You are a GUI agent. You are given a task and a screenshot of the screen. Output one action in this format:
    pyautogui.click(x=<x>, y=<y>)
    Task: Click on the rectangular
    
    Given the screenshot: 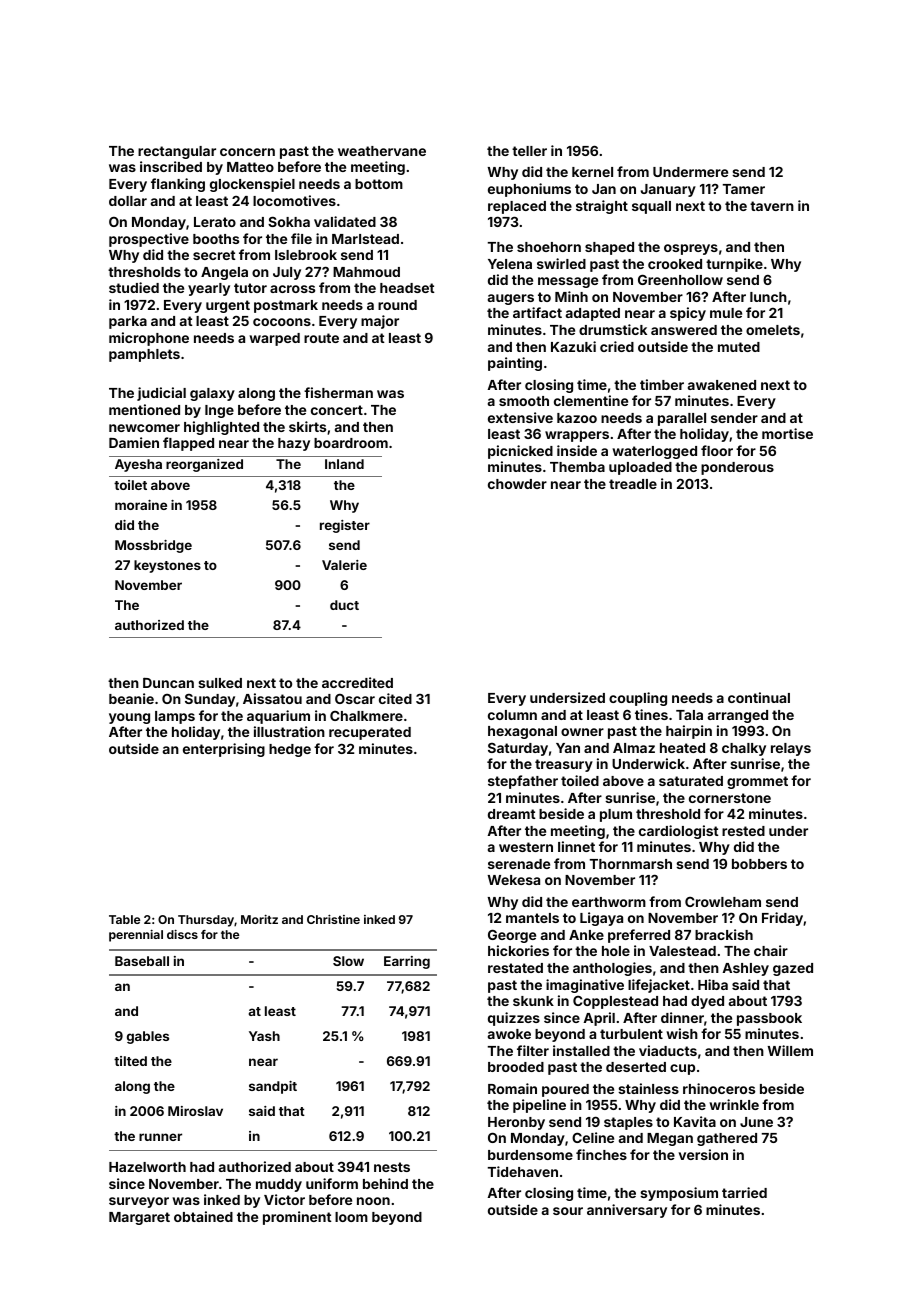 What is the action you would take?
    pyautogui.click(x=177, y=152)
